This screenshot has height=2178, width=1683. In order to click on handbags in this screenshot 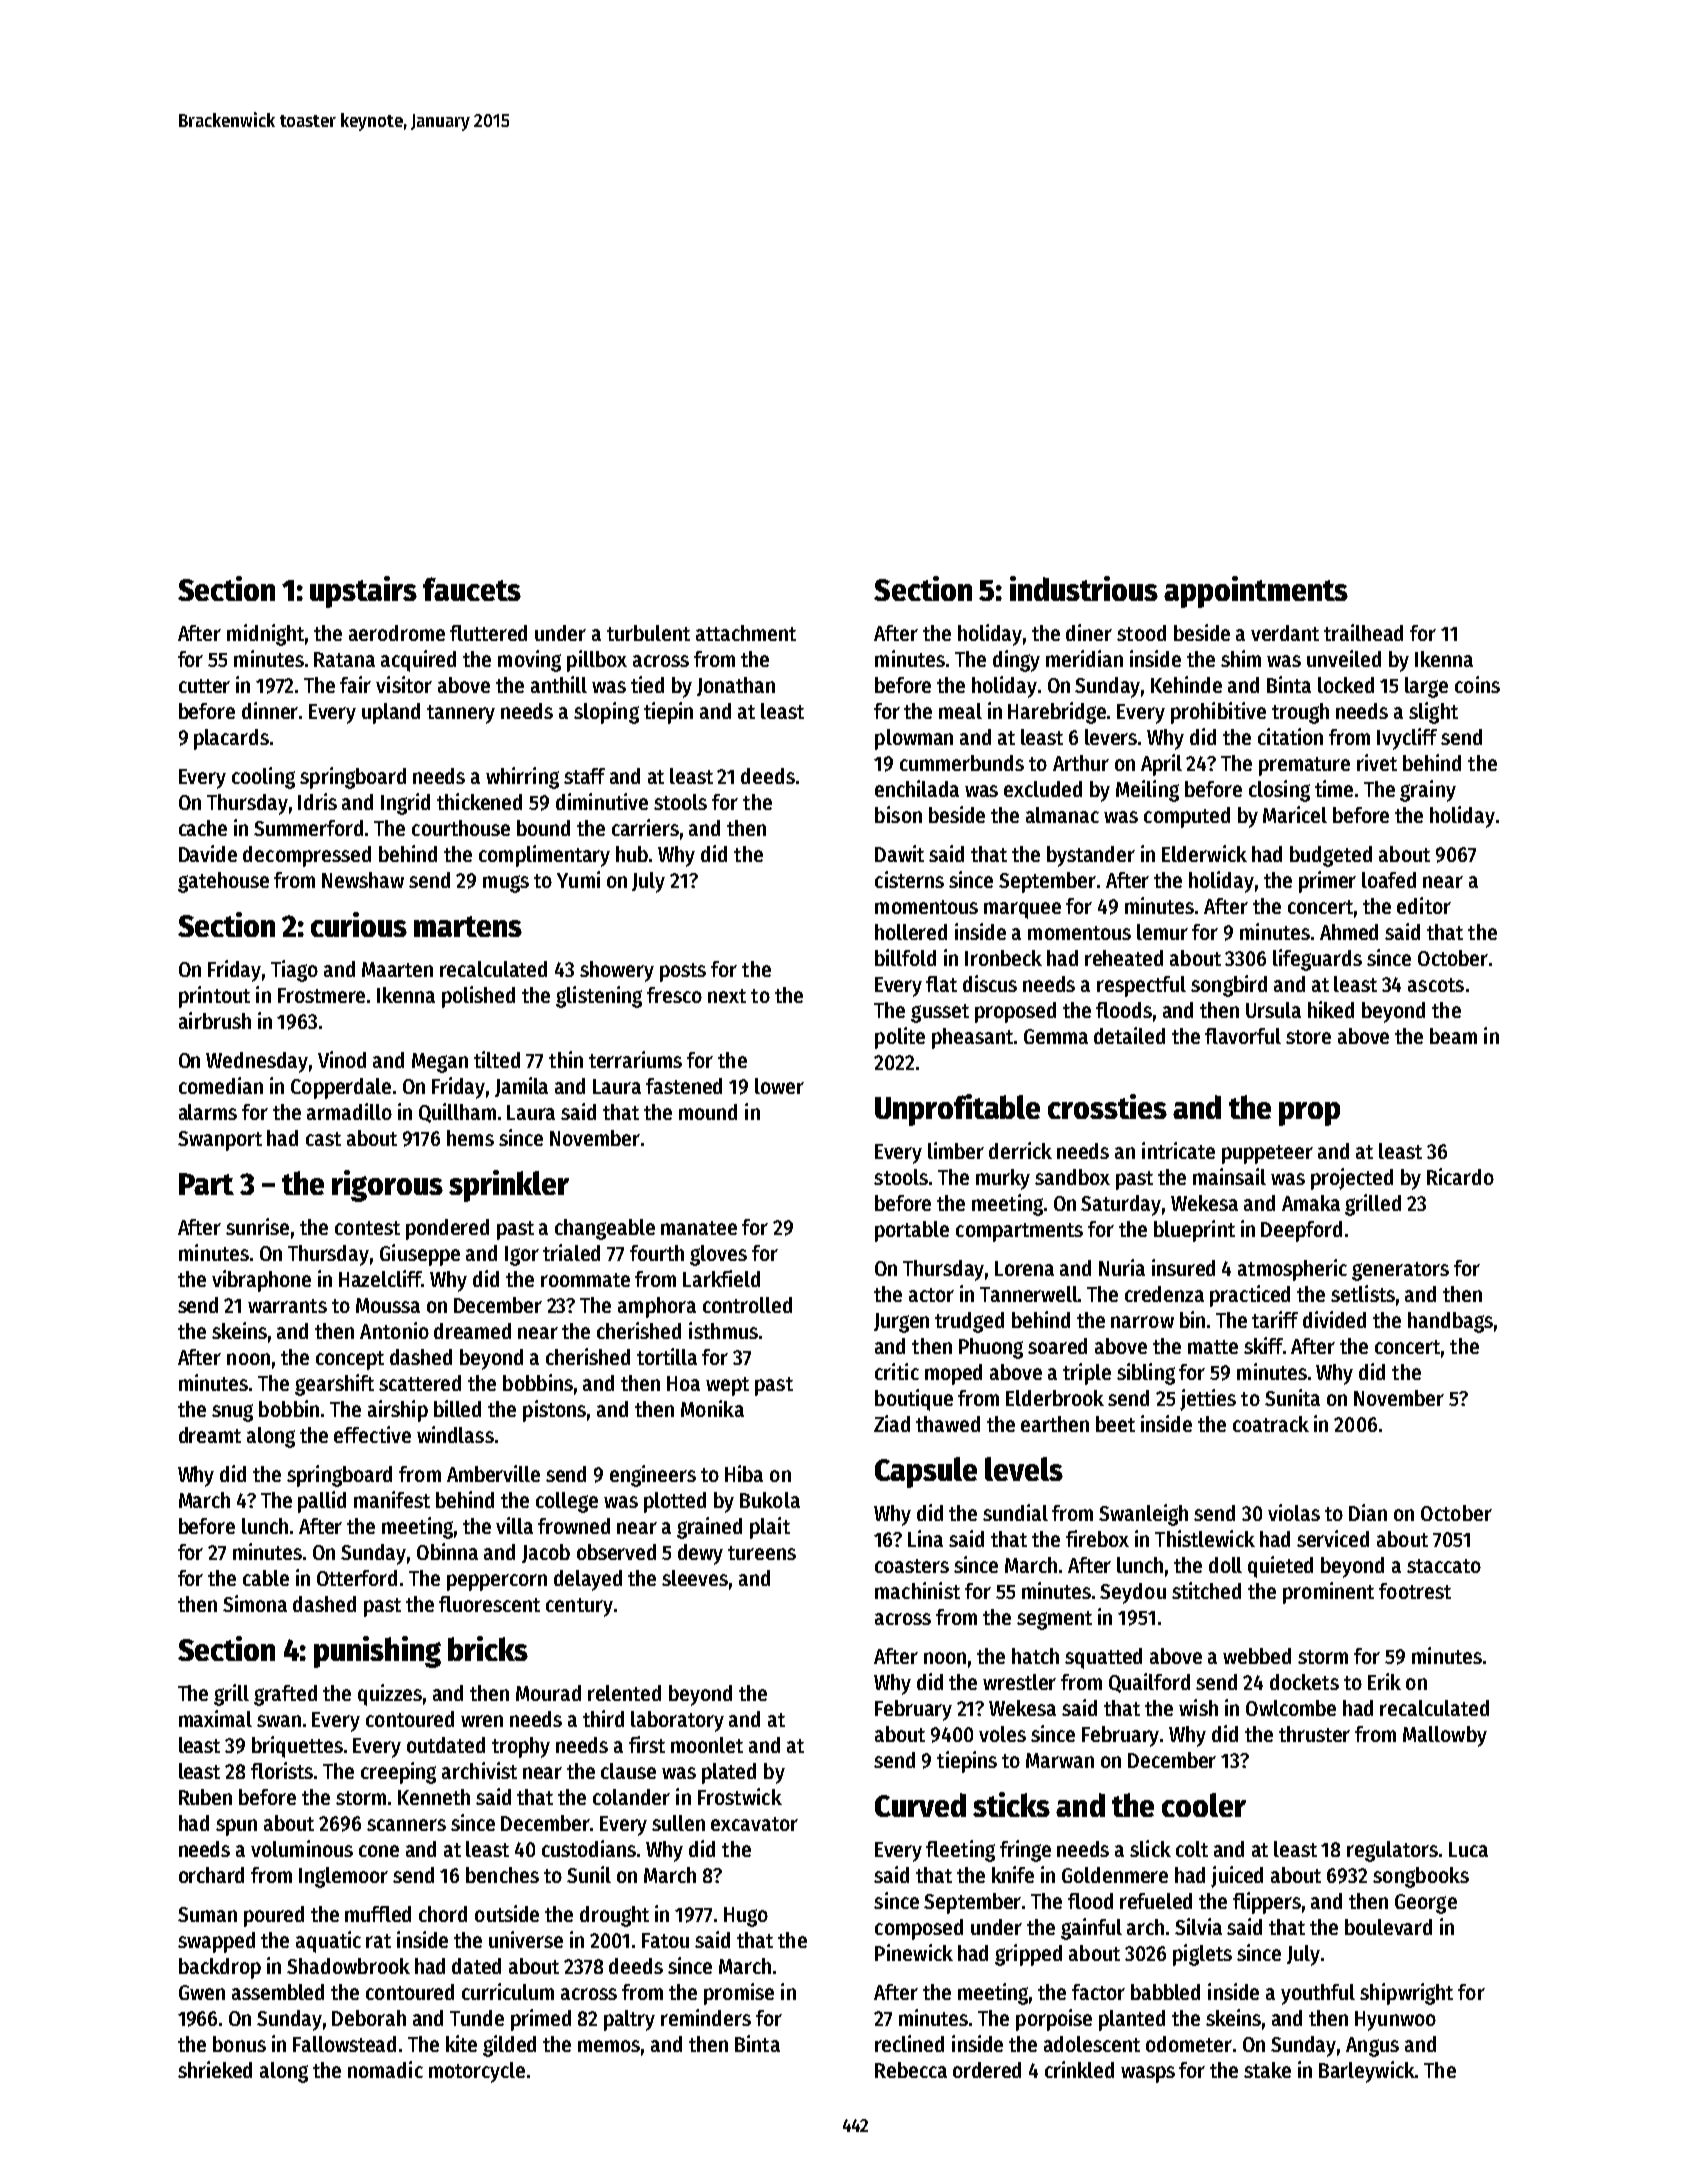, I will do `click(1450, 1322)`.
